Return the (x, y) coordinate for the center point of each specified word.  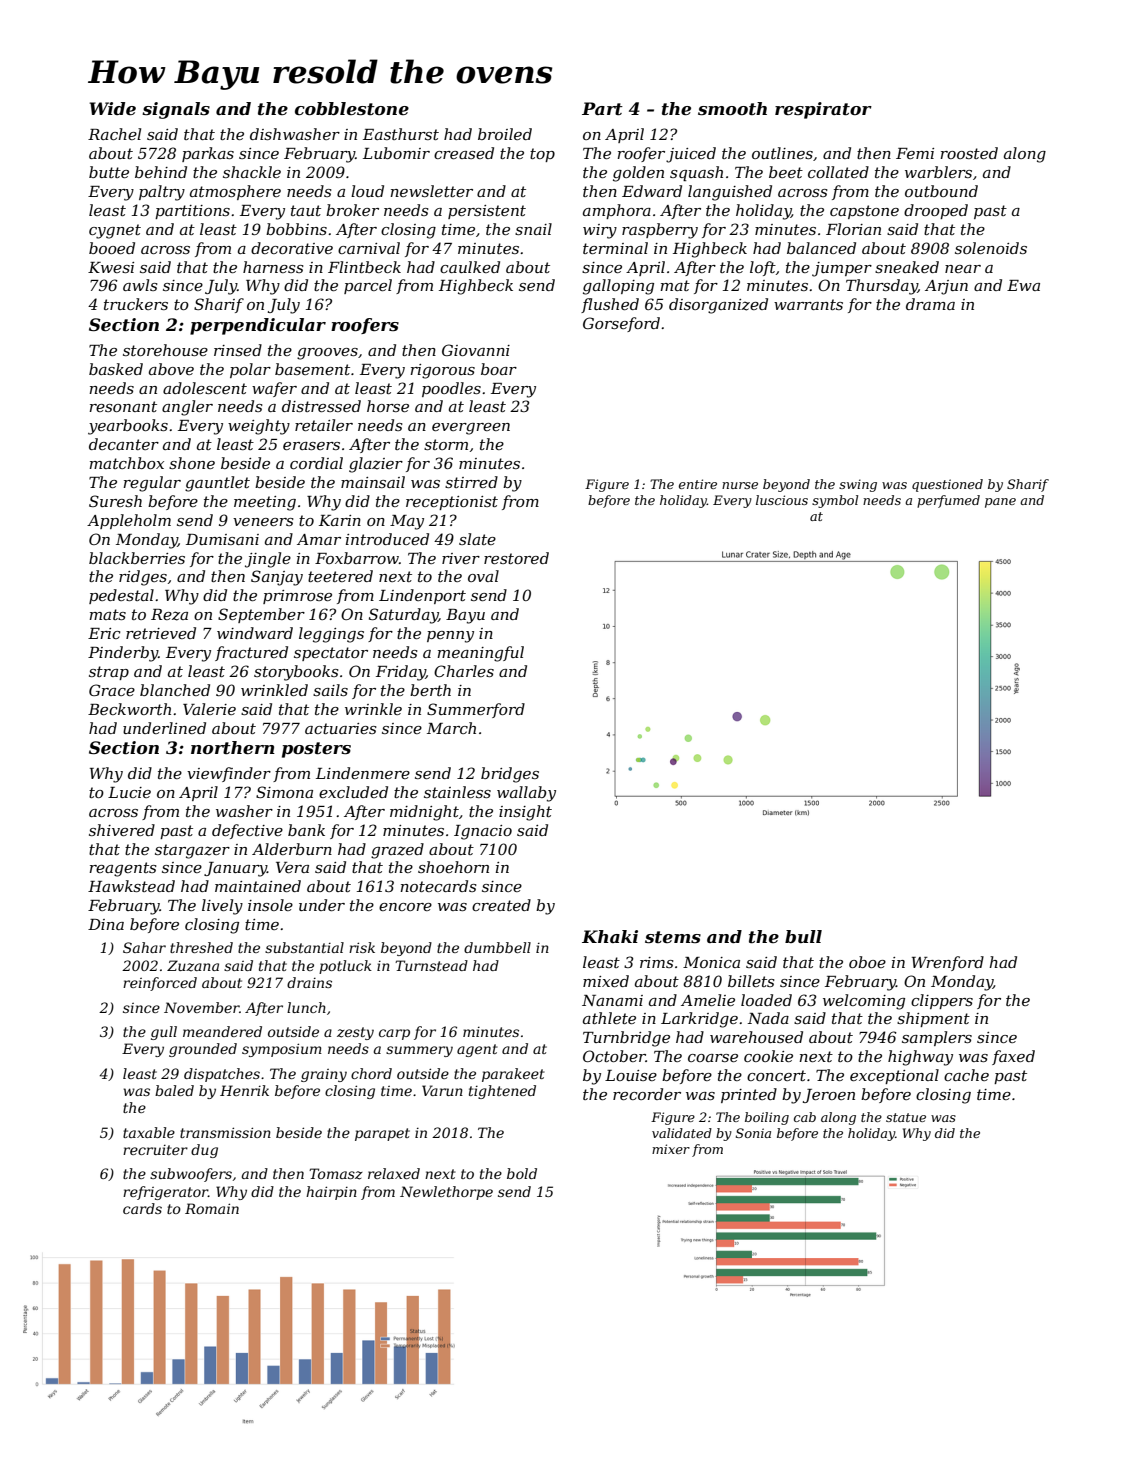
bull (803, 936)
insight (525, 813)
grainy (324, 1075)
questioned (947, 485)
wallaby (526, 794)
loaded (766, 1000)
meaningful (480, 654)
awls (140, 285)
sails (330, 690)
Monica (711, 962)
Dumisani (222, 539)
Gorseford (621, 324)
